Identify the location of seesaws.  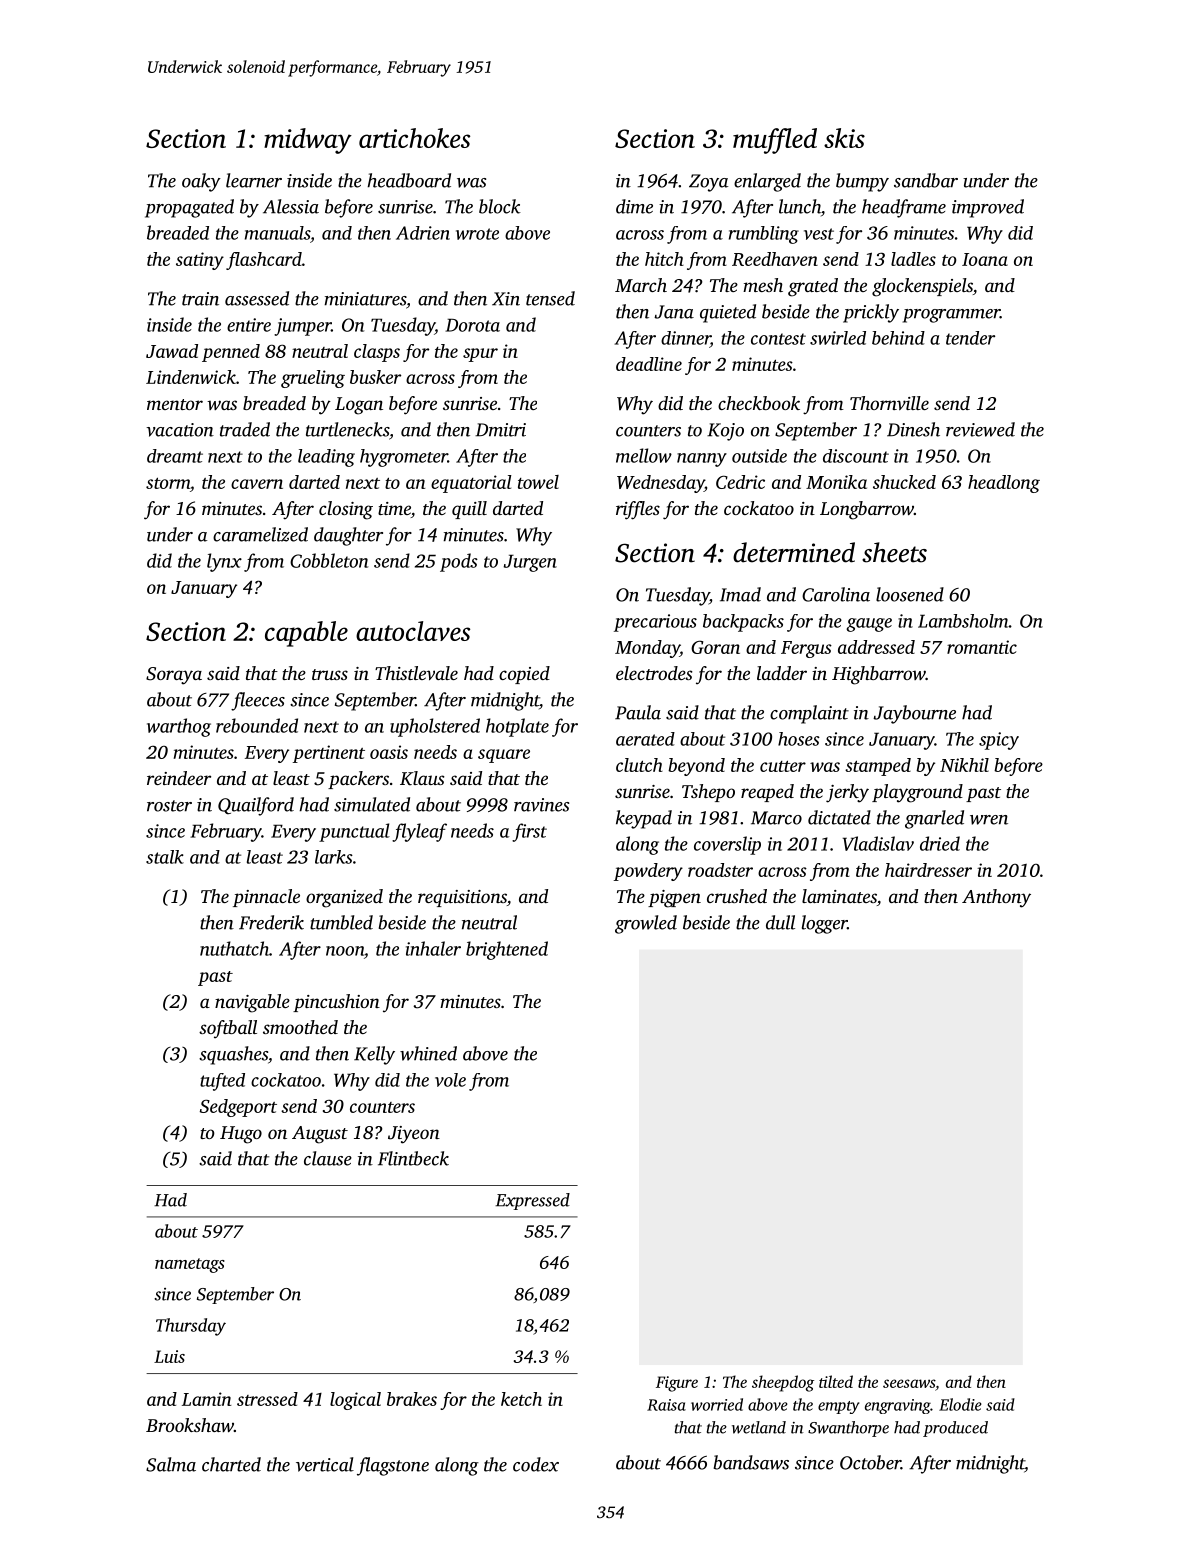
(909, 1383).
